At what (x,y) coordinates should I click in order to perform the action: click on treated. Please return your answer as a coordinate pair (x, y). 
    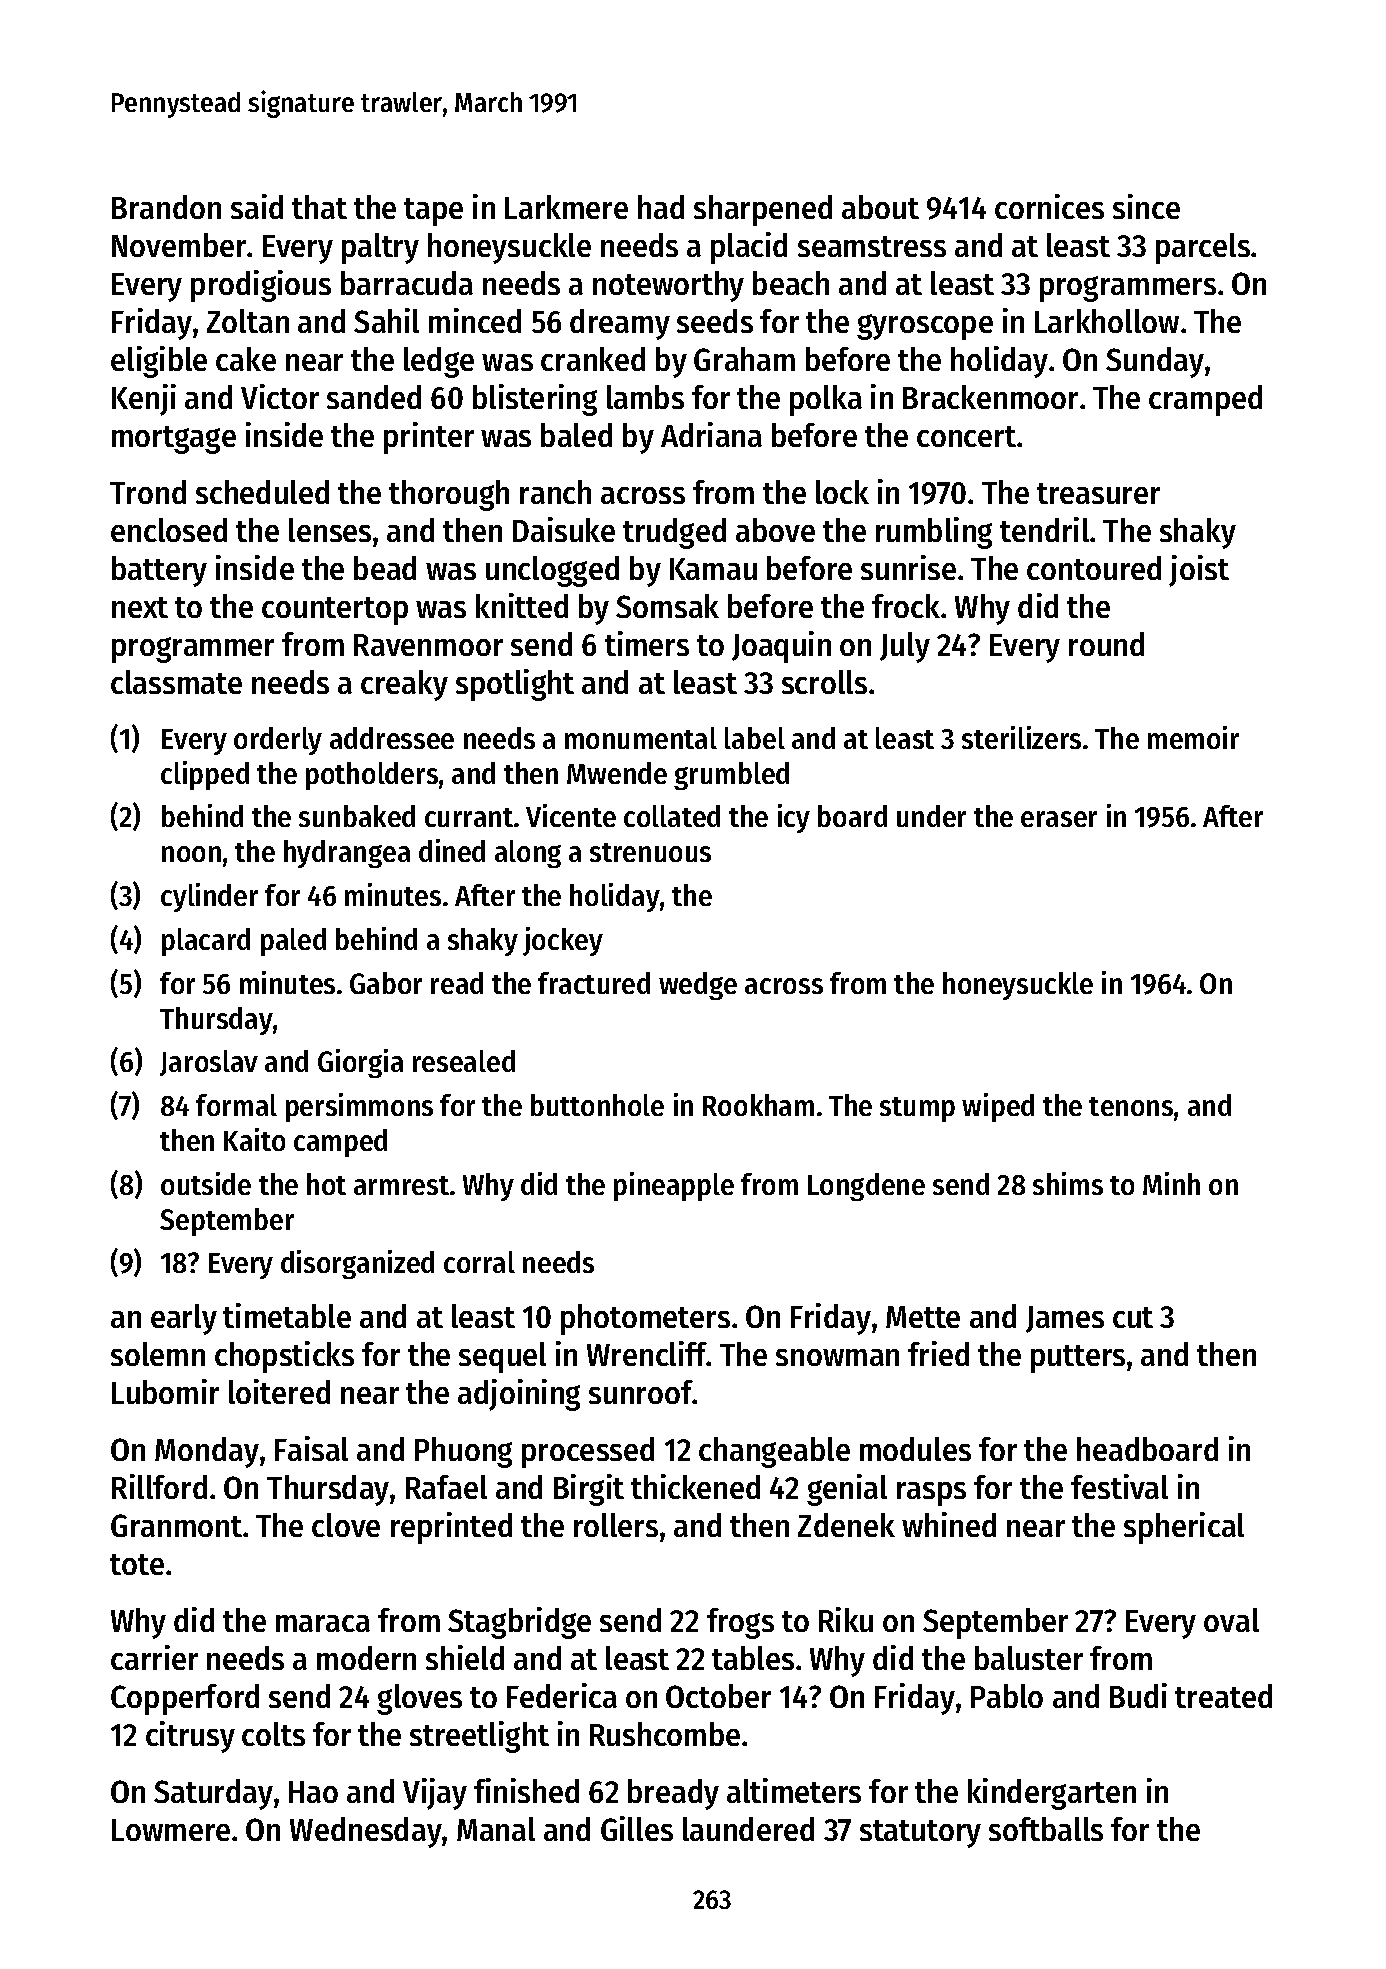
    Looking at the image, I should click on (1223, 1696).
